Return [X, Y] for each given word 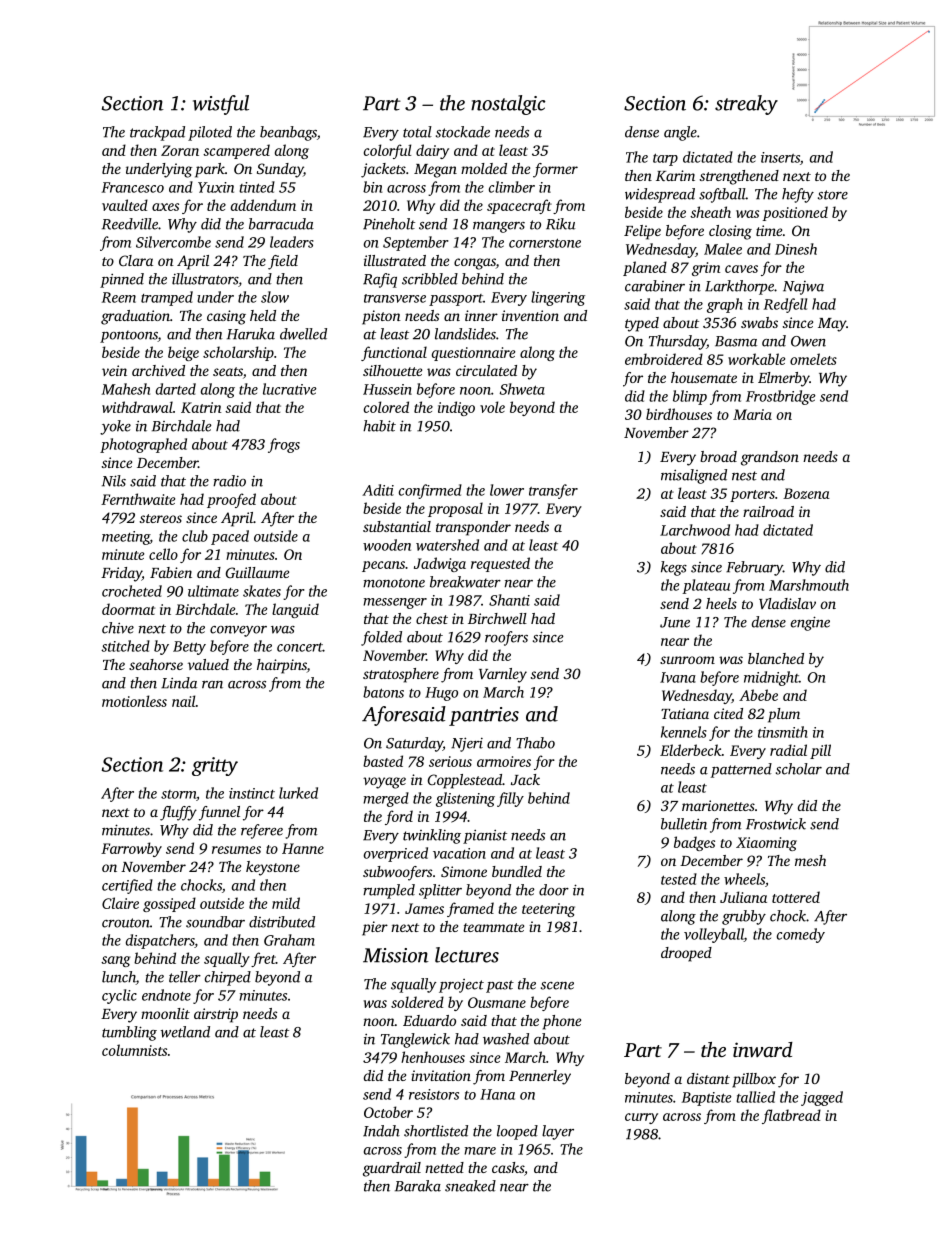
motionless [134, 701]
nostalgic [508, 105]
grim [706, 269]
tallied [755, 1097]
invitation [441, 1075]
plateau [706, 586]
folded [381, 638]
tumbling [129, 1033]
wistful [221, 105]
